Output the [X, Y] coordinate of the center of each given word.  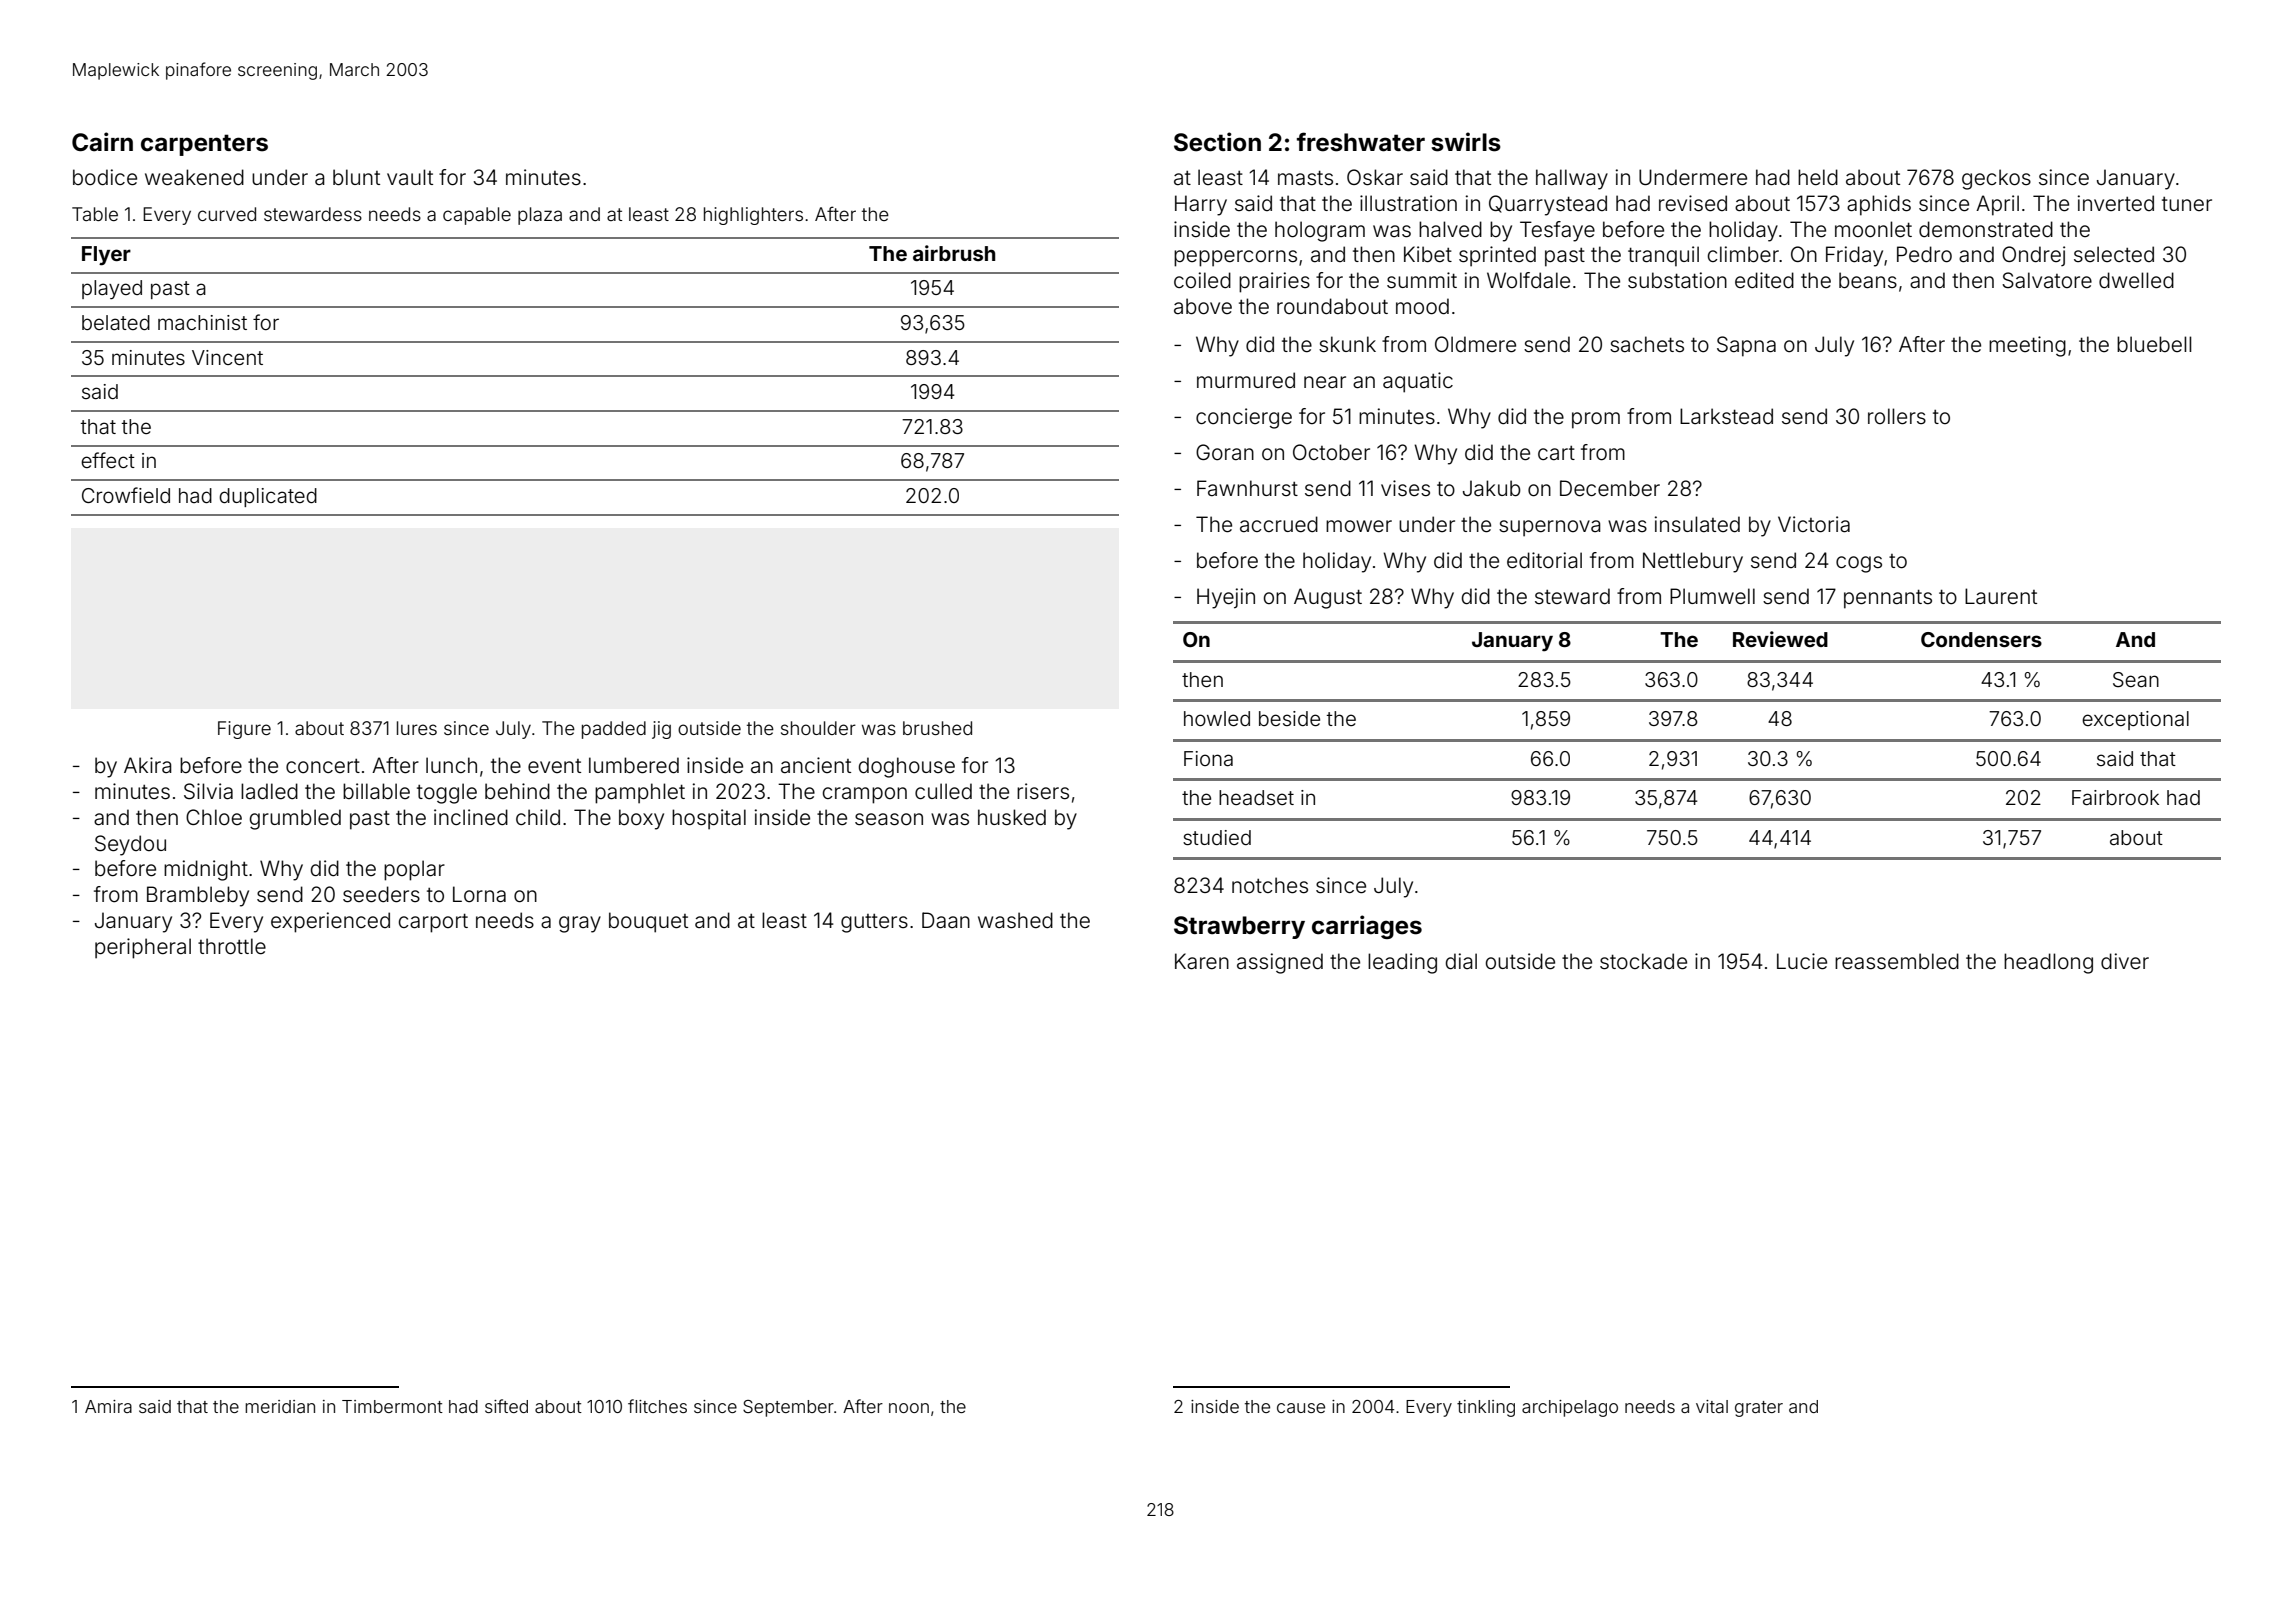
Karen [1202, 961]
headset [1256, 797]
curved [227, 214]
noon [909, 1408]
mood [1422, 306]
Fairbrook [2115, 797]
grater [1759, 1409]
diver [2125, 961]
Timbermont [392, 1406]
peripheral [143, 948]
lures [417, 728]
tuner [2187, 204]
